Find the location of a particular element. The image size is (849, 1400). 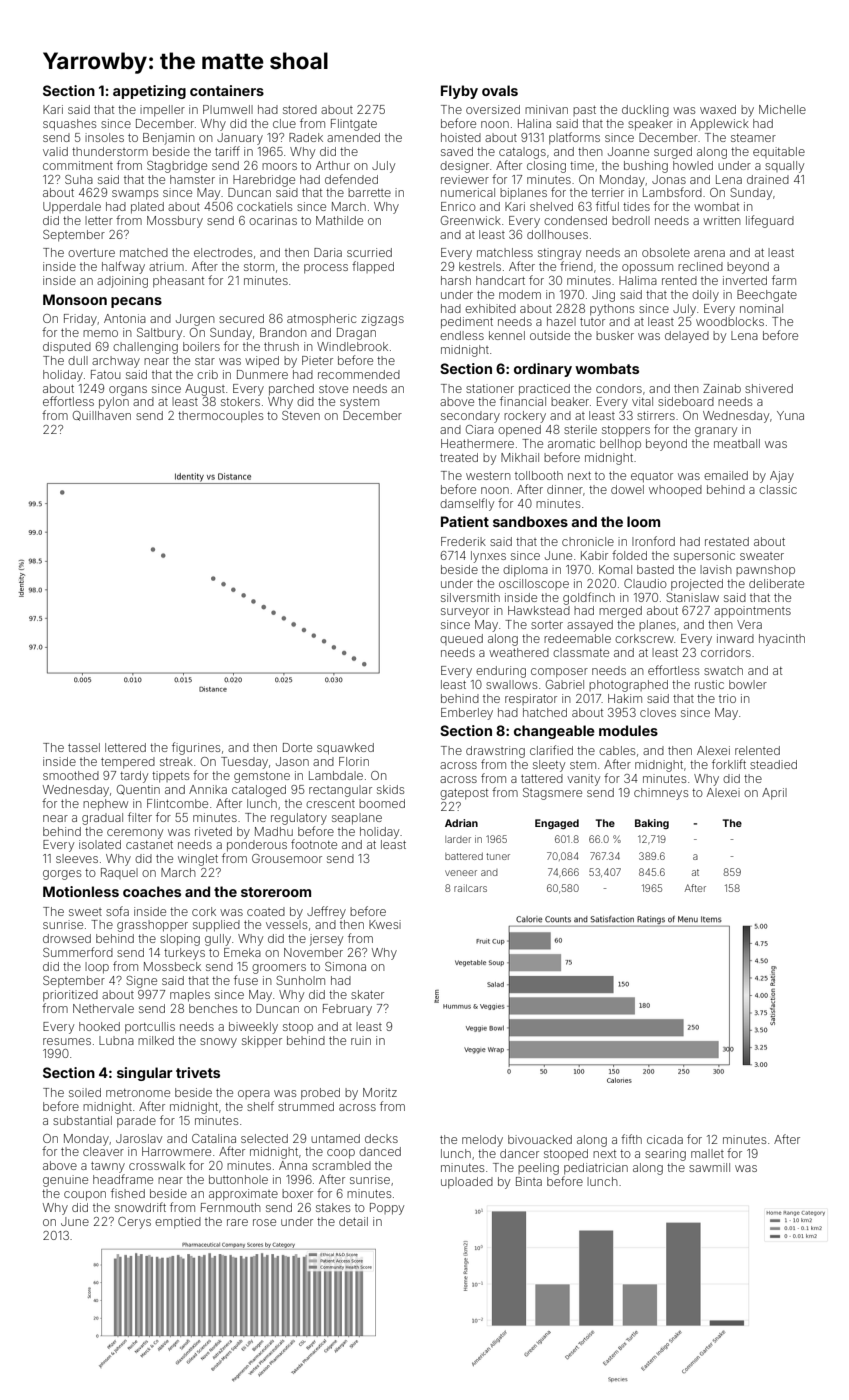

appetizing is located at coordinates (149, 92).
